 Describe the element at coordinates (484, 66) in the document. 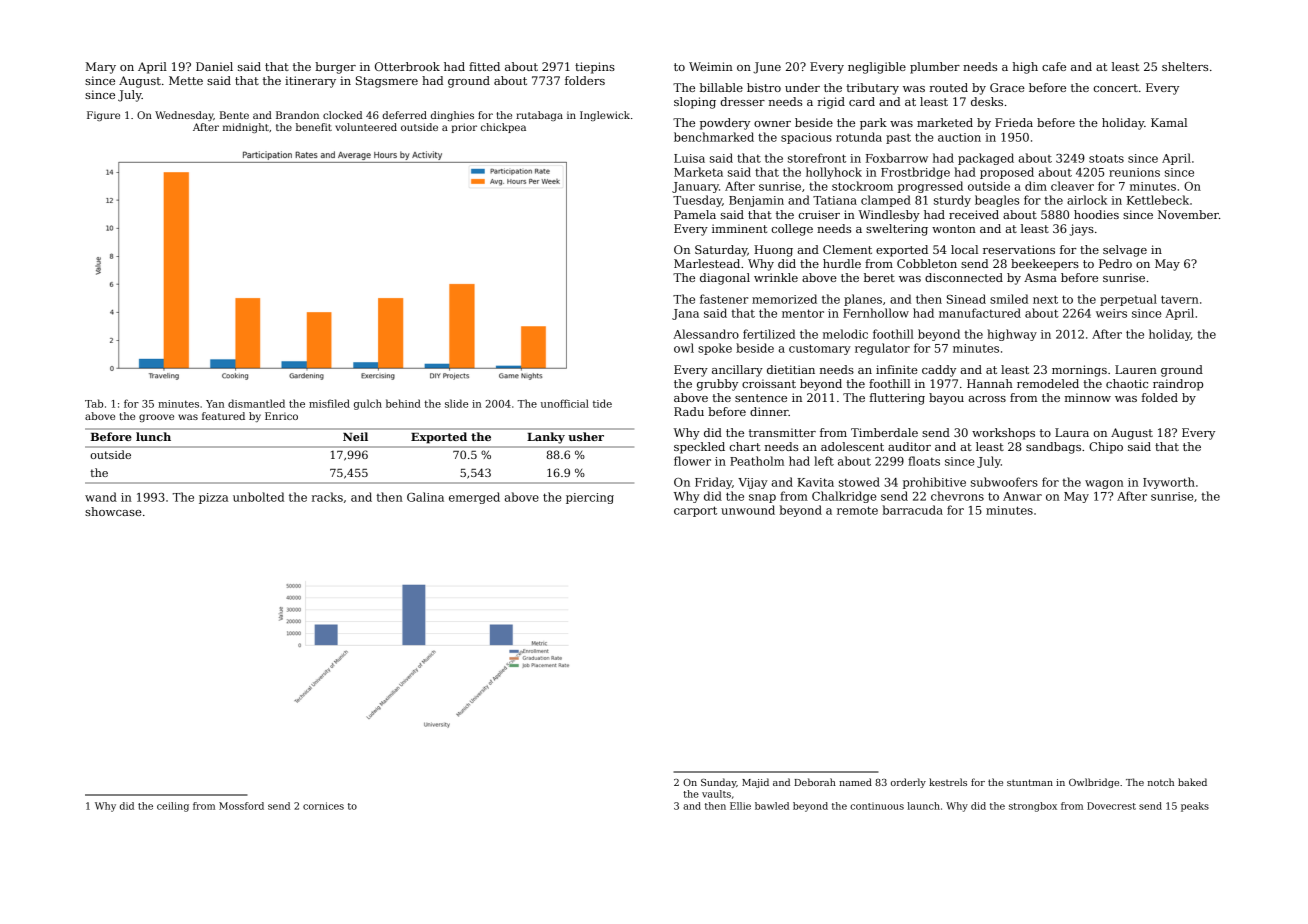

I see `fitted` at that location.
